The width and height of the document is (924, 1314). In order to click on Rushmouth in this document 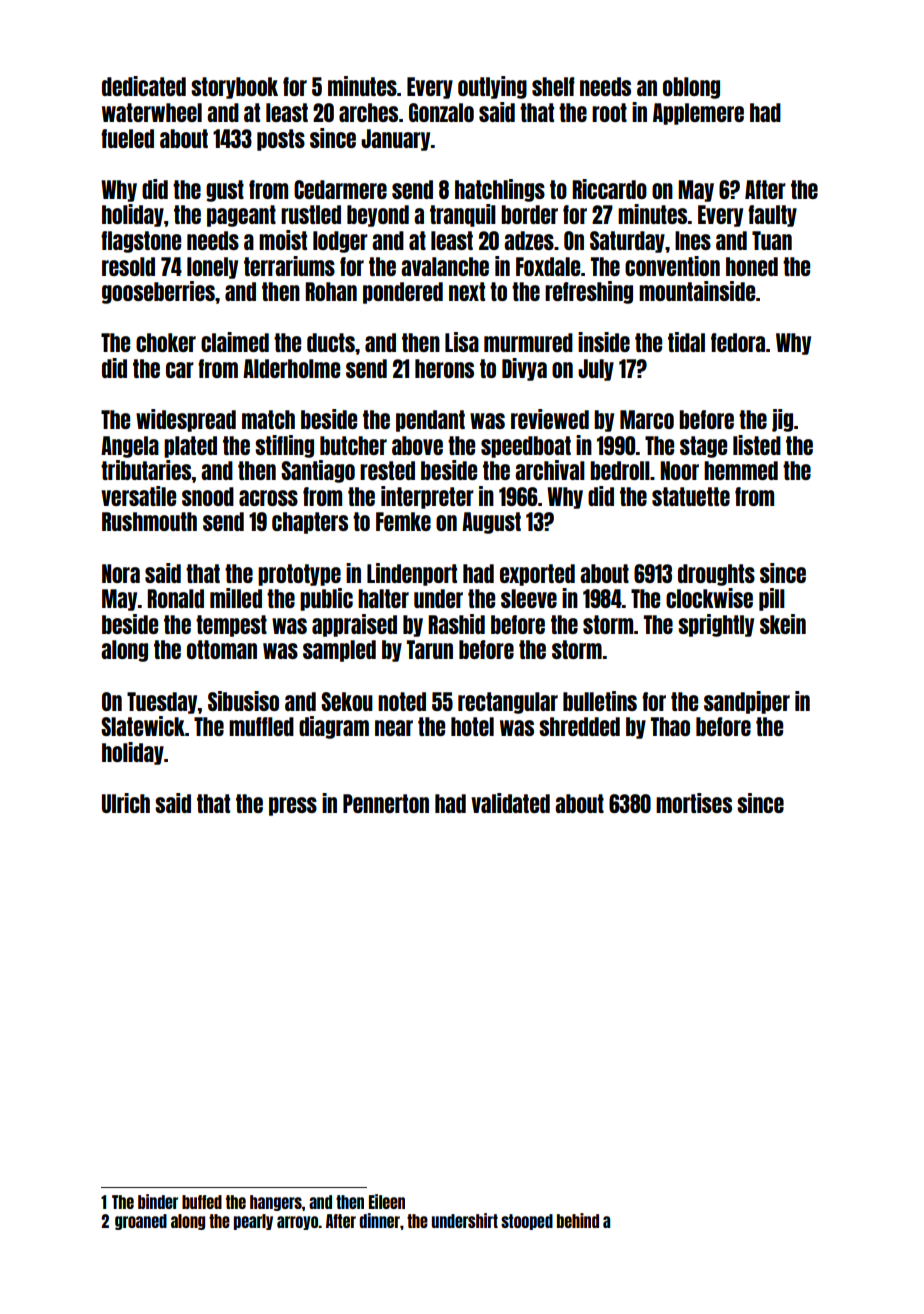, I will do `click(149, 521)`.
